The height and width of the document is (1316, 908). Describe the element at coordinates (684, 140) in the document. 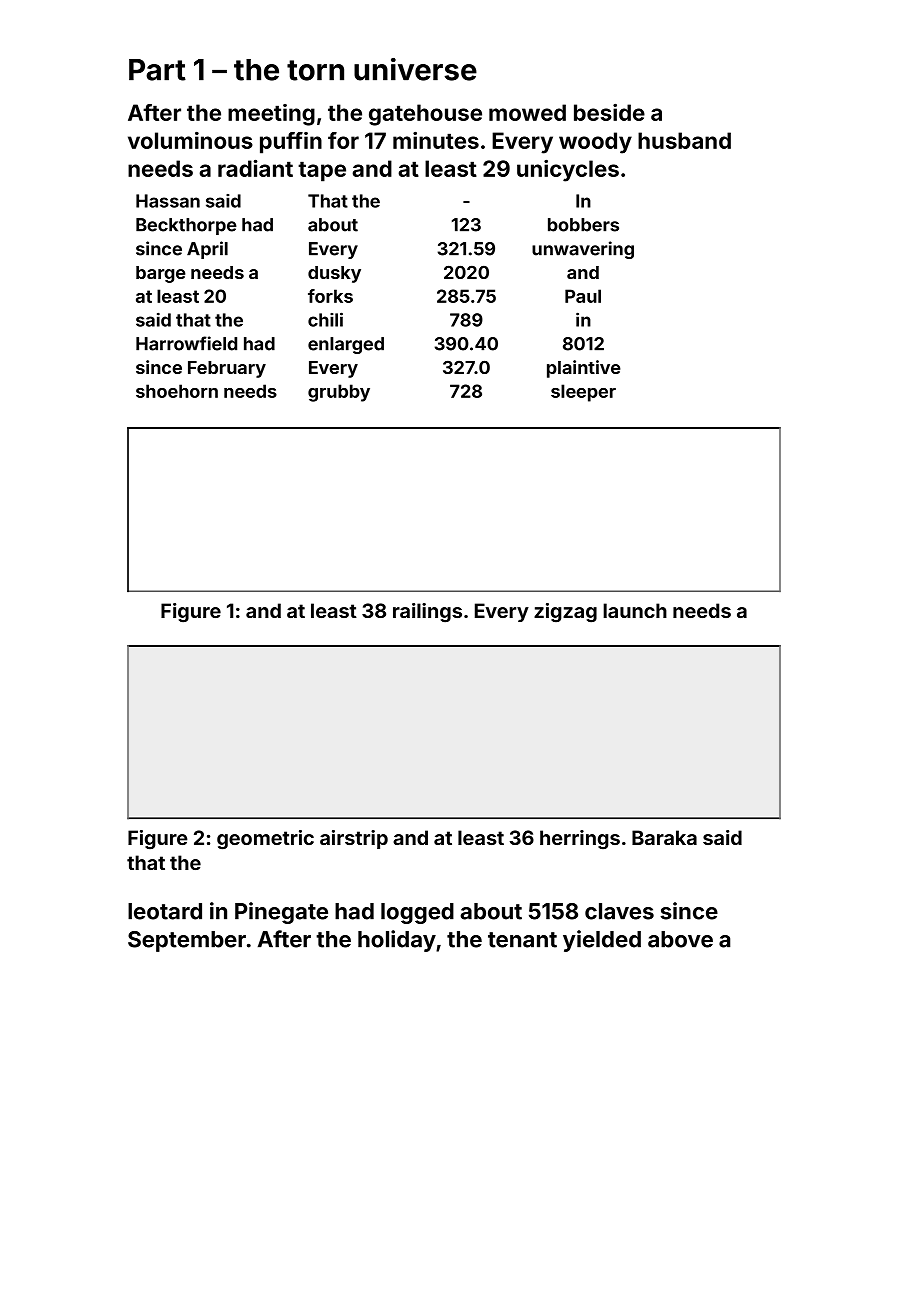

I see `husband` at that location.
